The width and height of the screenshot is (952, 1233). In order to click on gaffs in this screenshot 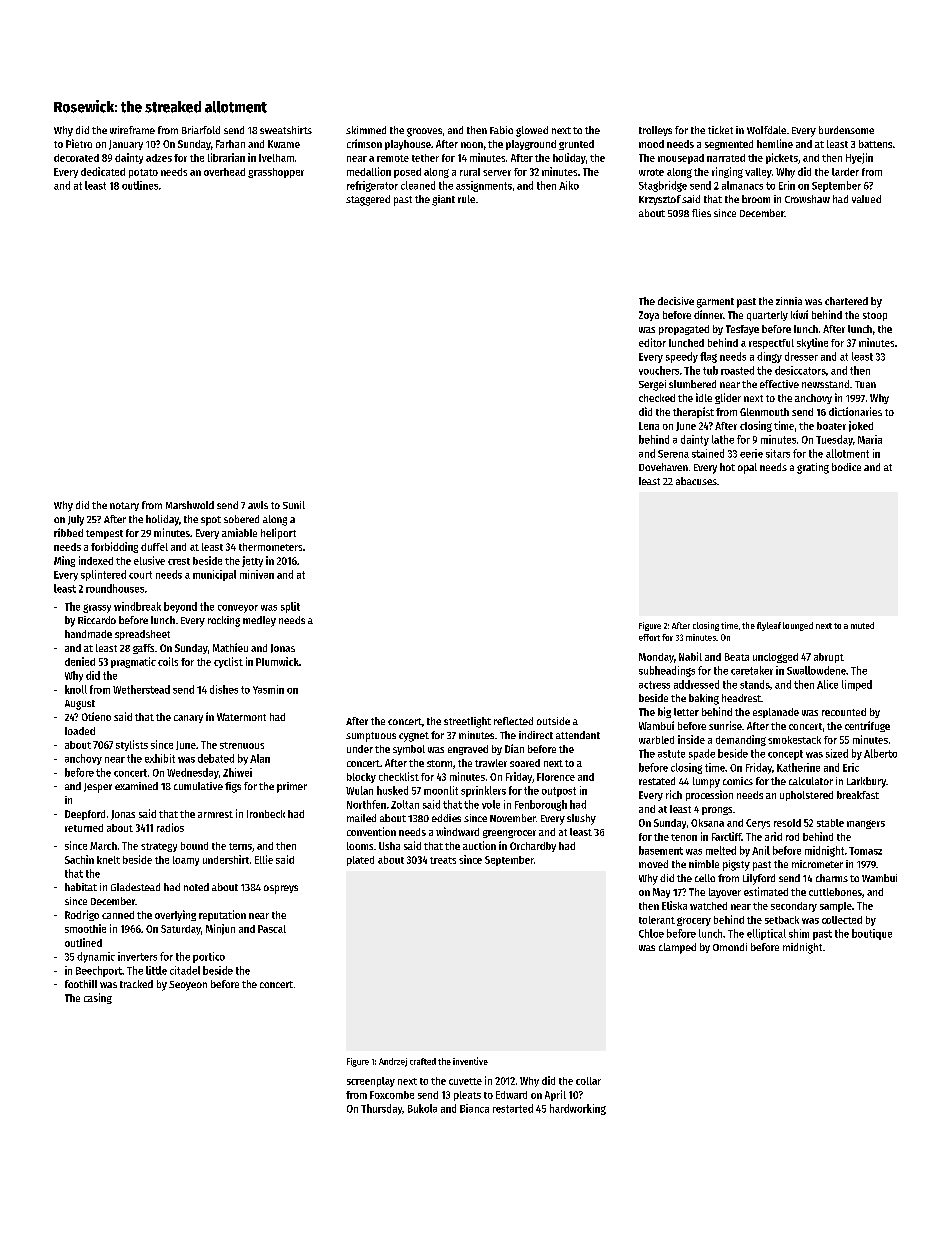, I will do `click(143, 649)`.
